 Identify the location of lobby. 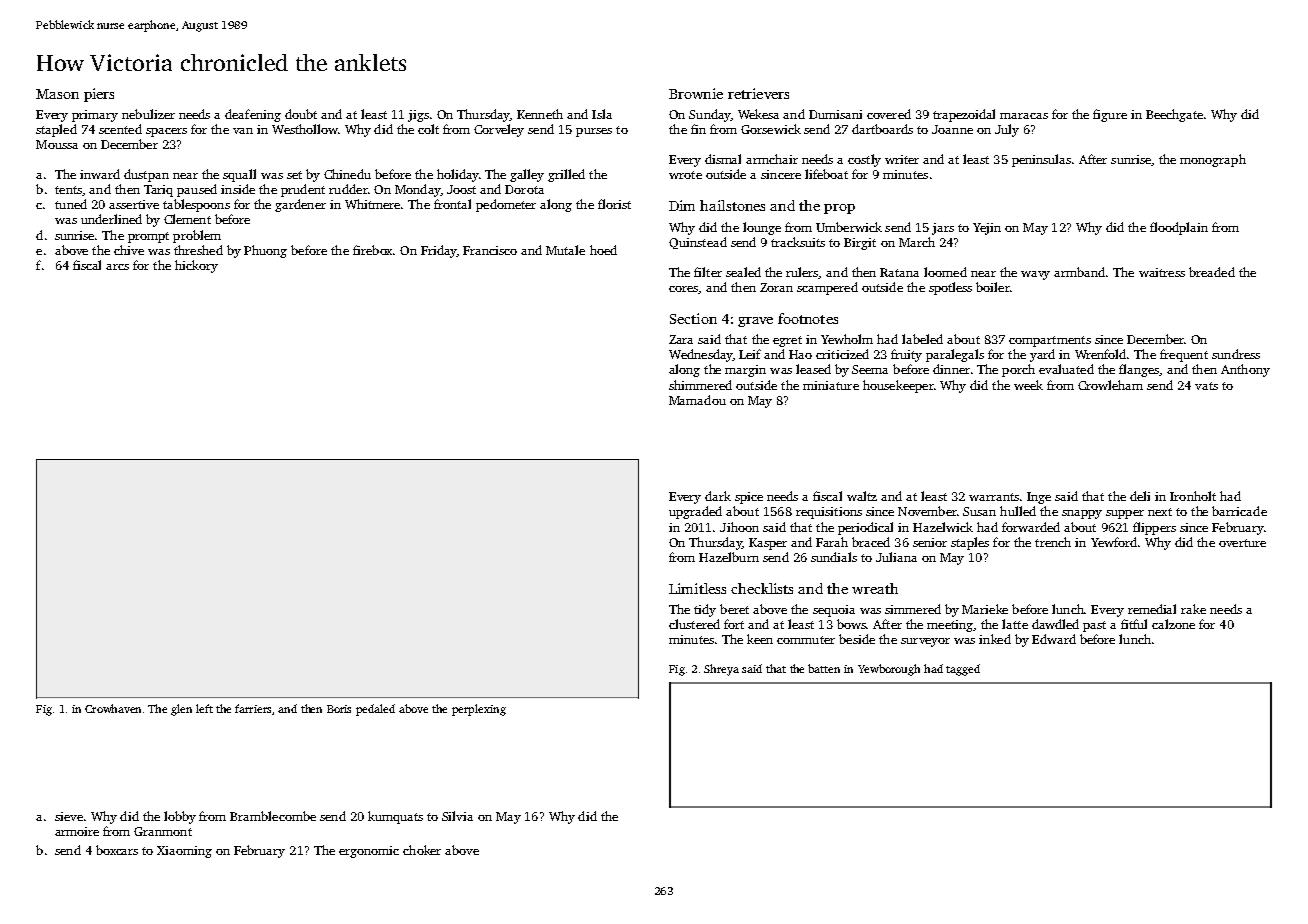
(180, 817).
